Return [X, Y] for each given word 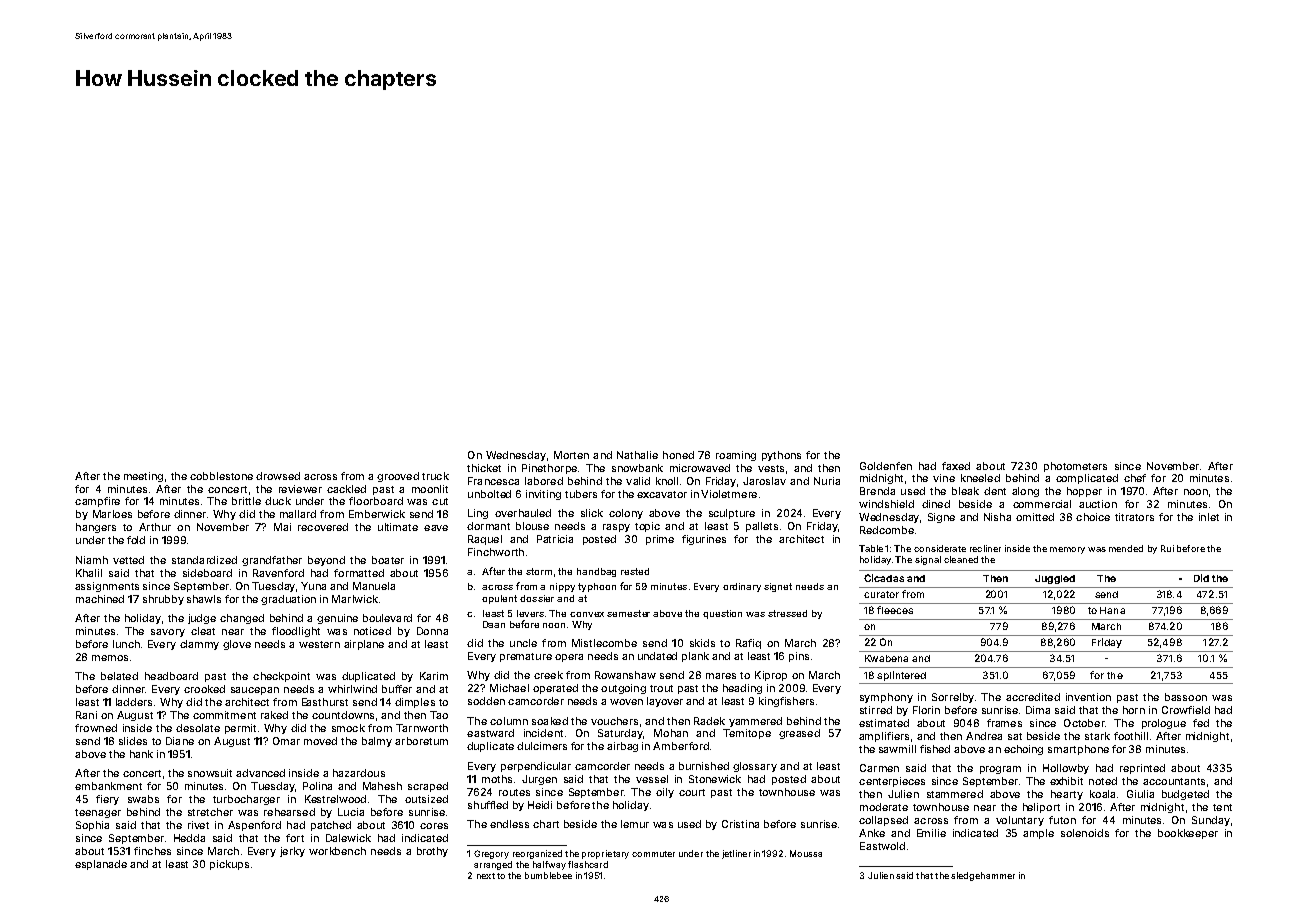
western [319, 644]
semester [628, 613]
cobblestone [221, 476]
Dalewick [348, 838]
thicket [484, 468]
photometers [1075, 467]
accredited [1033, 697]
